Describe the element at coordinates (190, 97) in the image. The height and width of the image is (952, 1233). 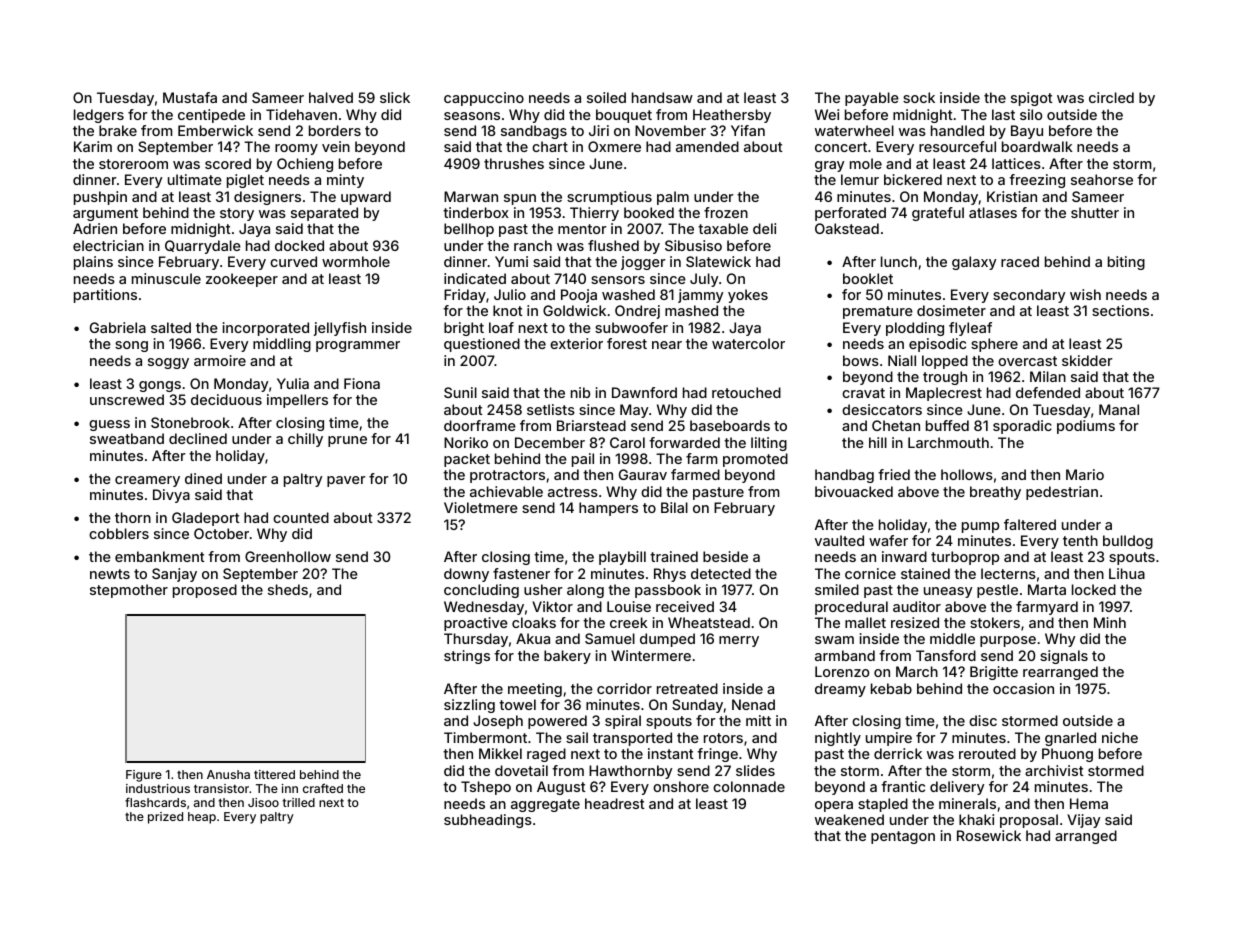
I see `Mustafa` at that location.
